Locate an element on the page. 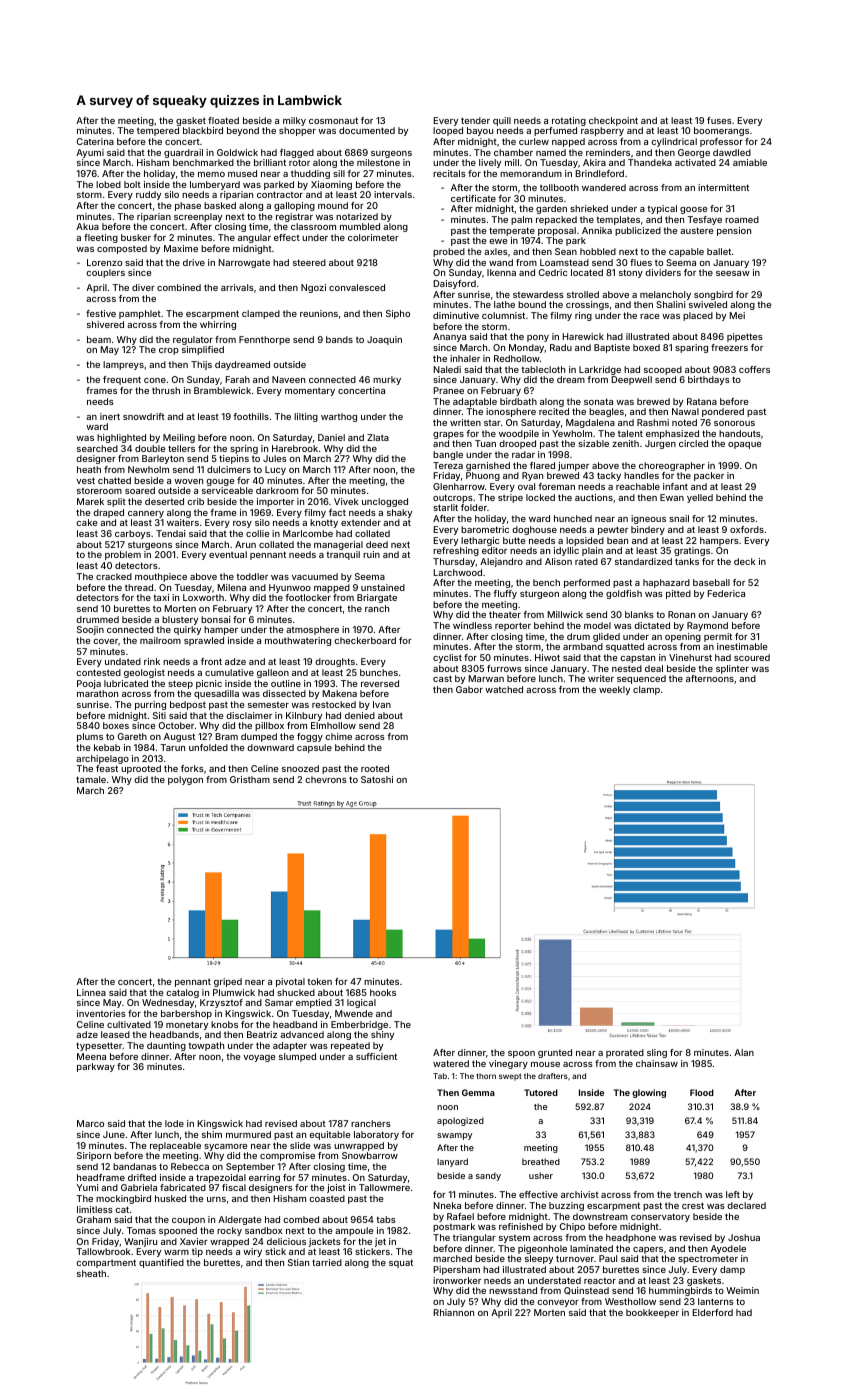  jet is located at coordinates (380, 1242).
